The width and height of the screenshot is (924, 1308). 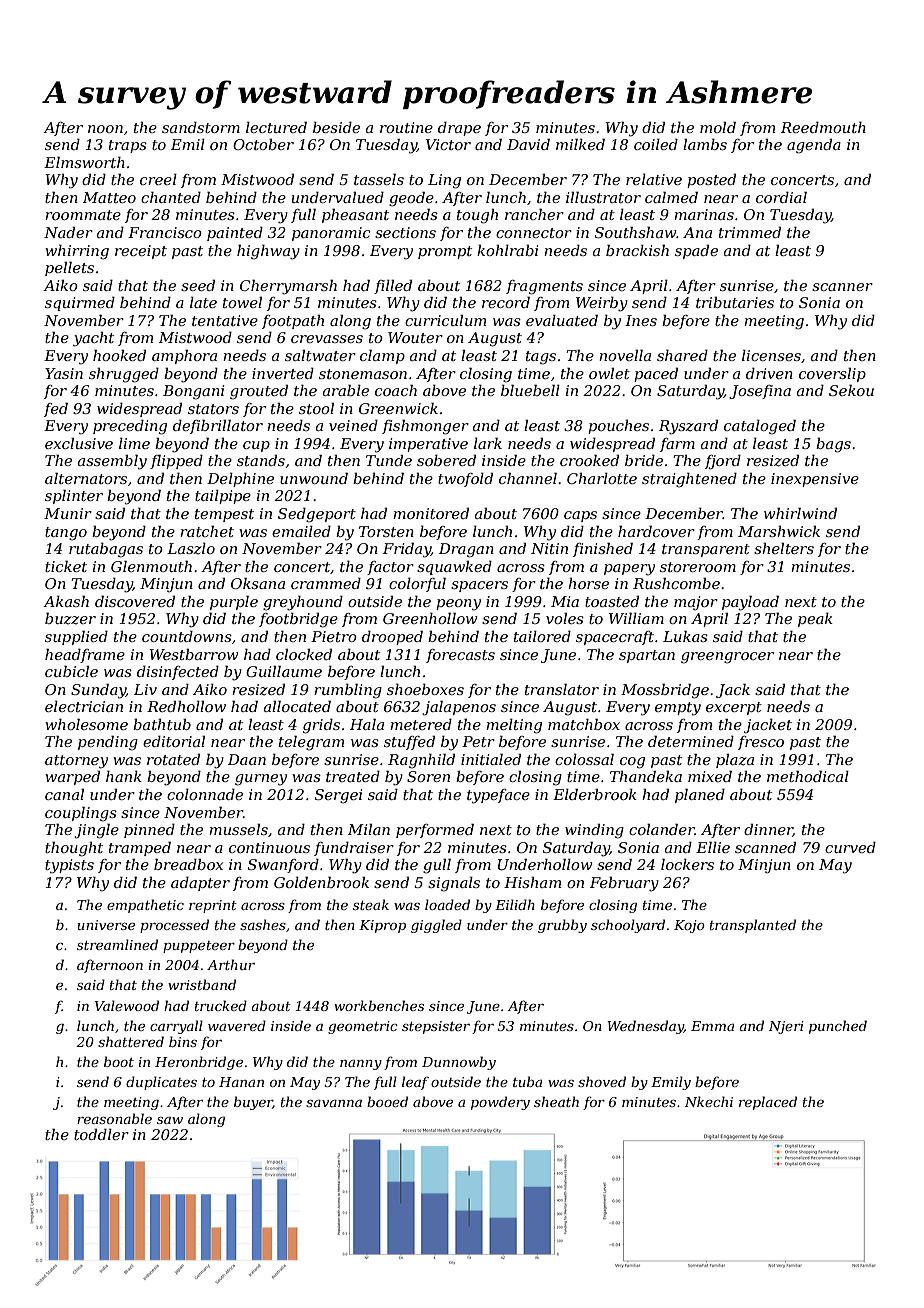 What do you see at coordinates (80, 304) in the screenshot?
I see `squirmed` at bounding box center [80, 304].
